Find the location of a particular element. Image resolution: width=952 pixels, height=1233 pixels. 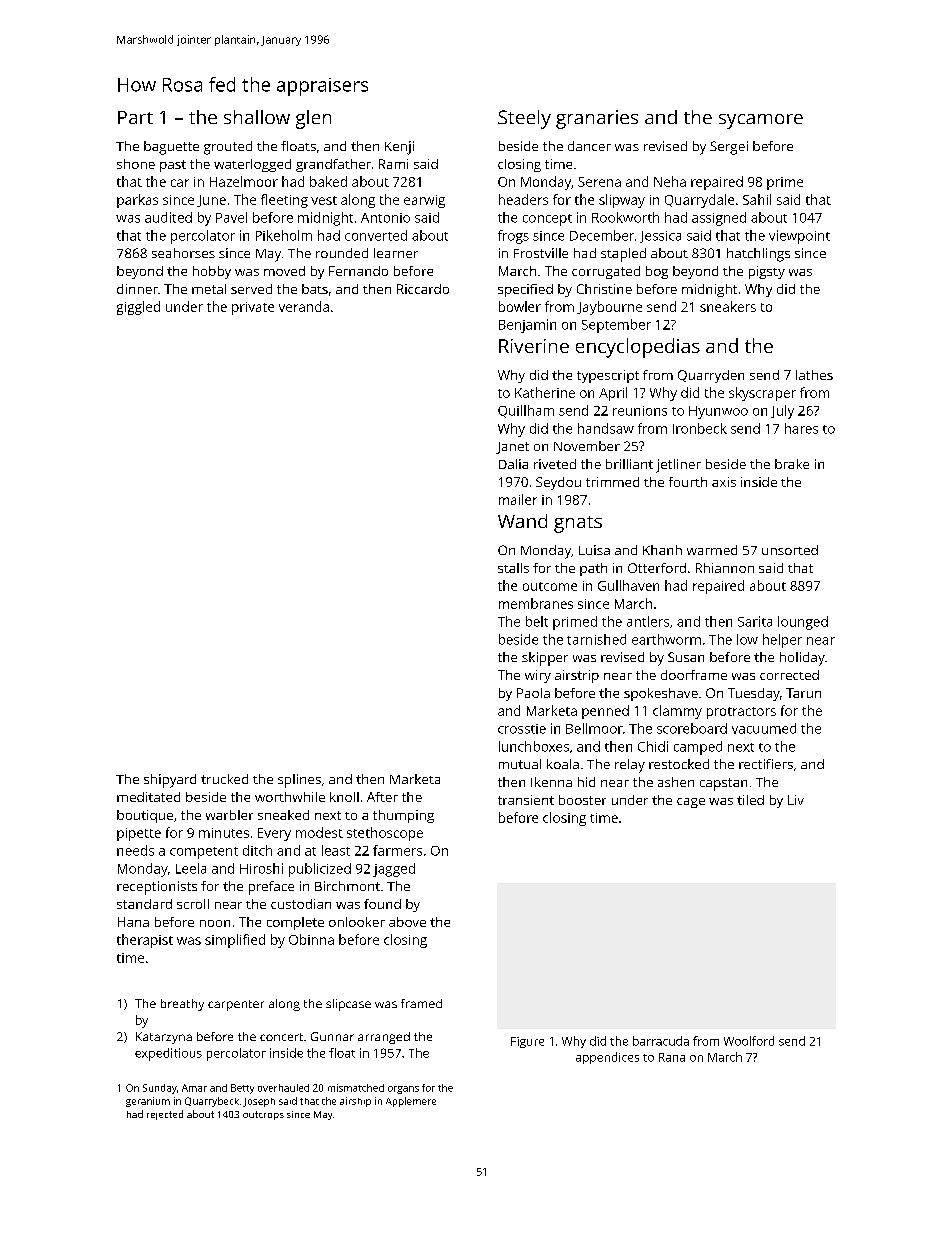

mailer is located at coordinates (518, 499).
